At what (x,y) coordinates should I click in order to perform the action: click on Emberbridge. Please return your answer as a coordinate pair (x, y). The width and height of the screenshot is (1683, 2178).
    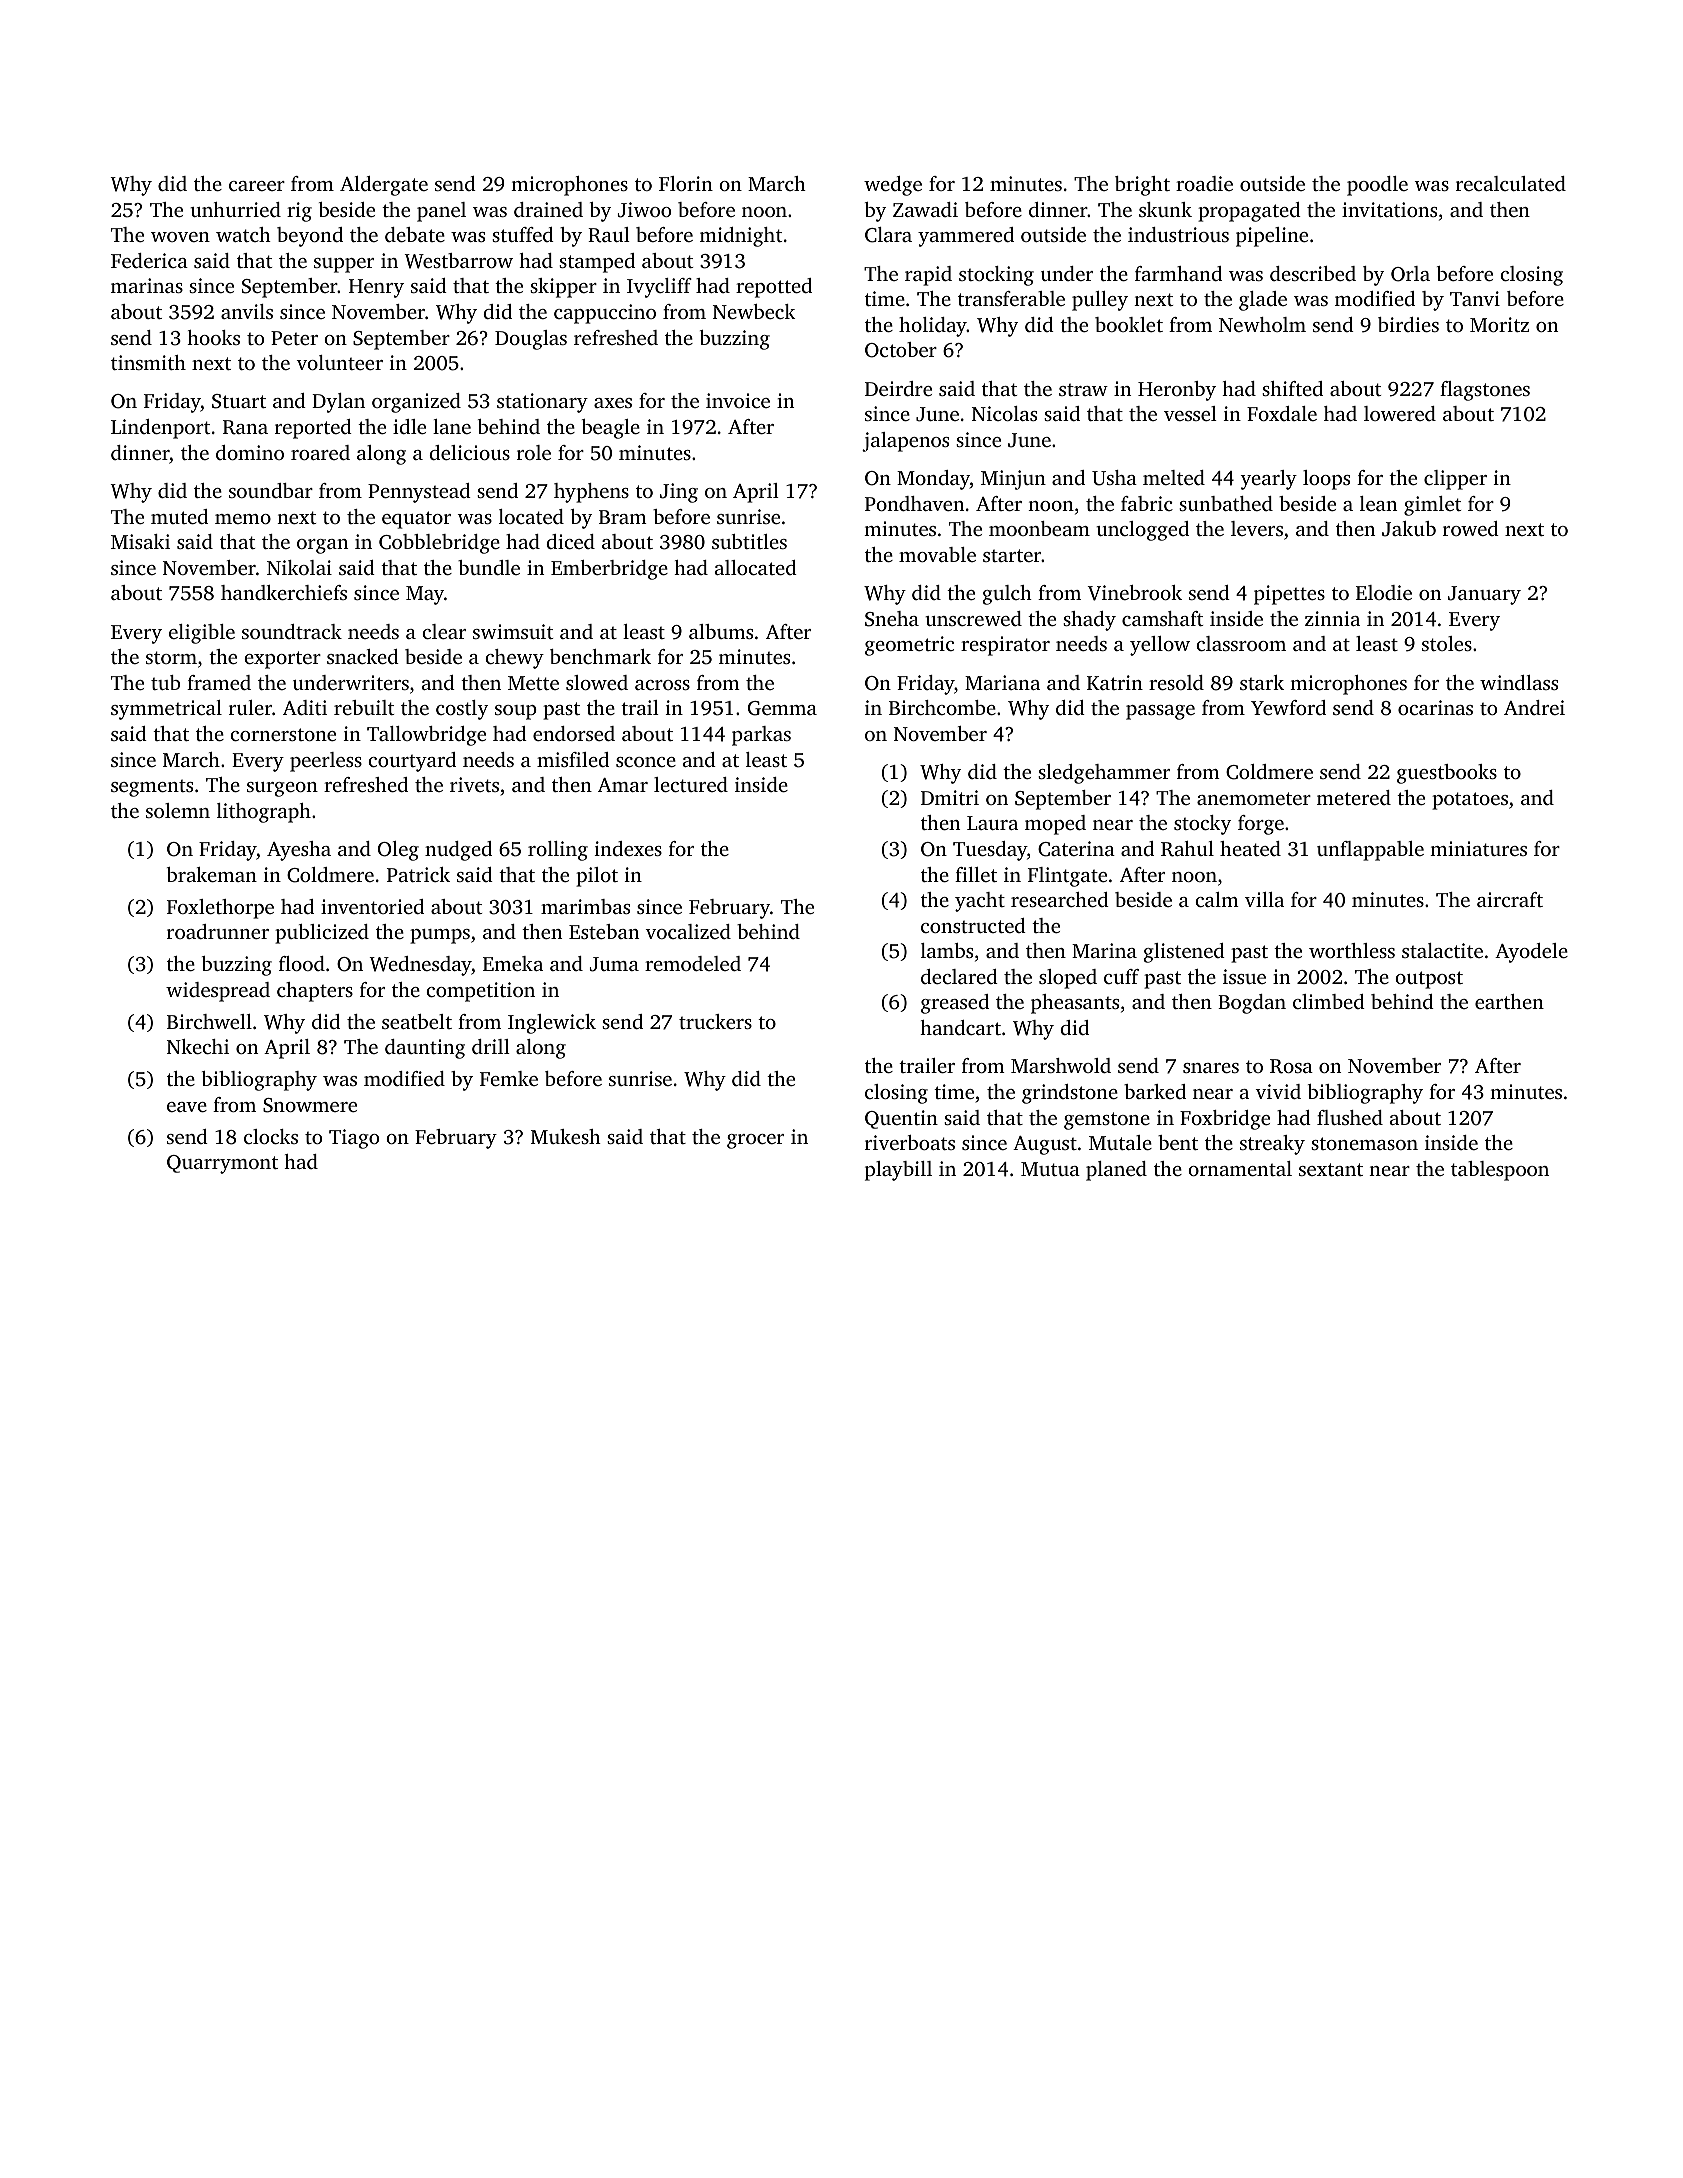
    Looking at the image, I should click on (609, 570).
